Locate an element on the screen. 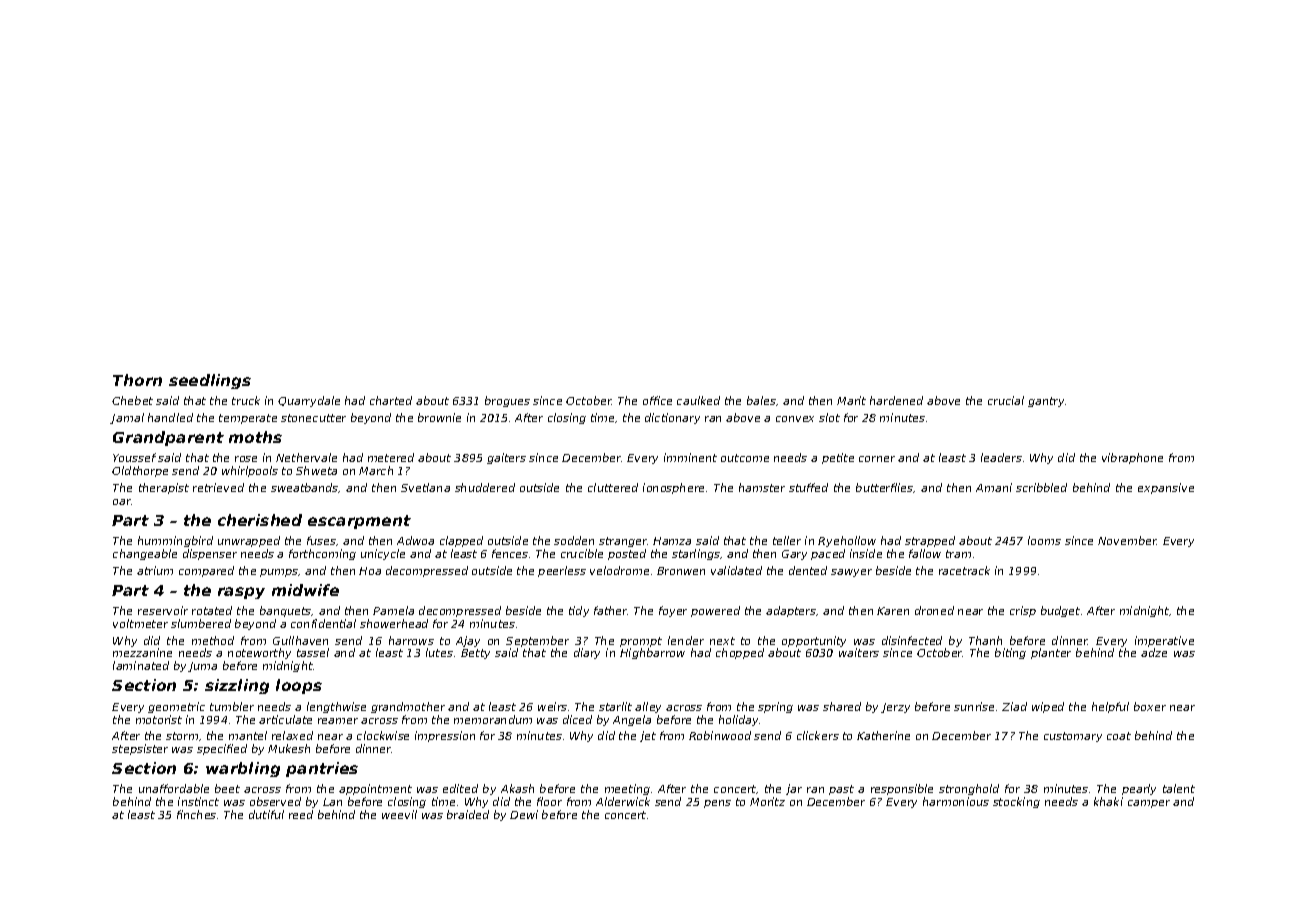  Katherine is located at coordinates (883, 735).
